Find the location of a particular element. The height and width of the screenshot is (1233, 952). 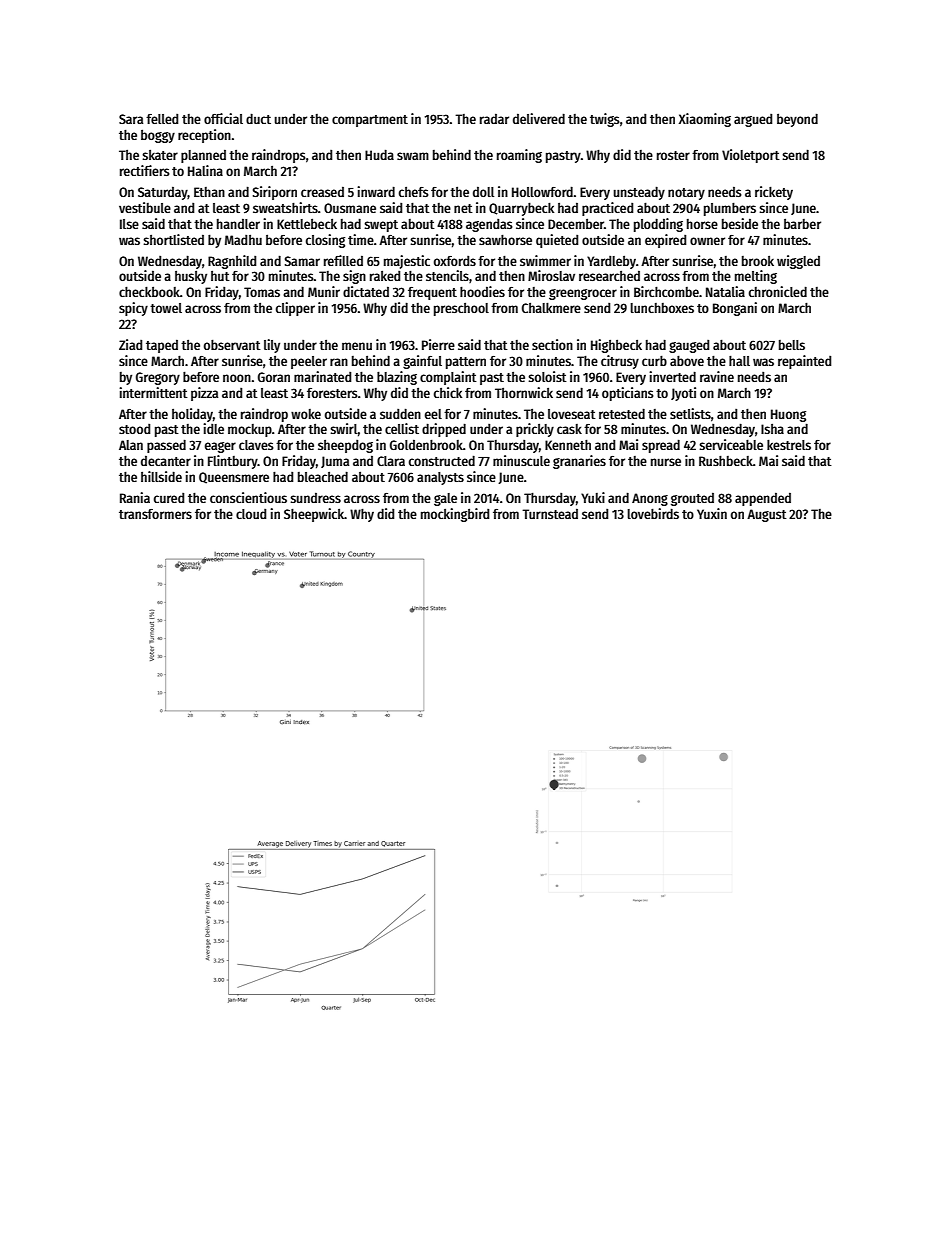

compartment is located at coordinates (370, 121).
